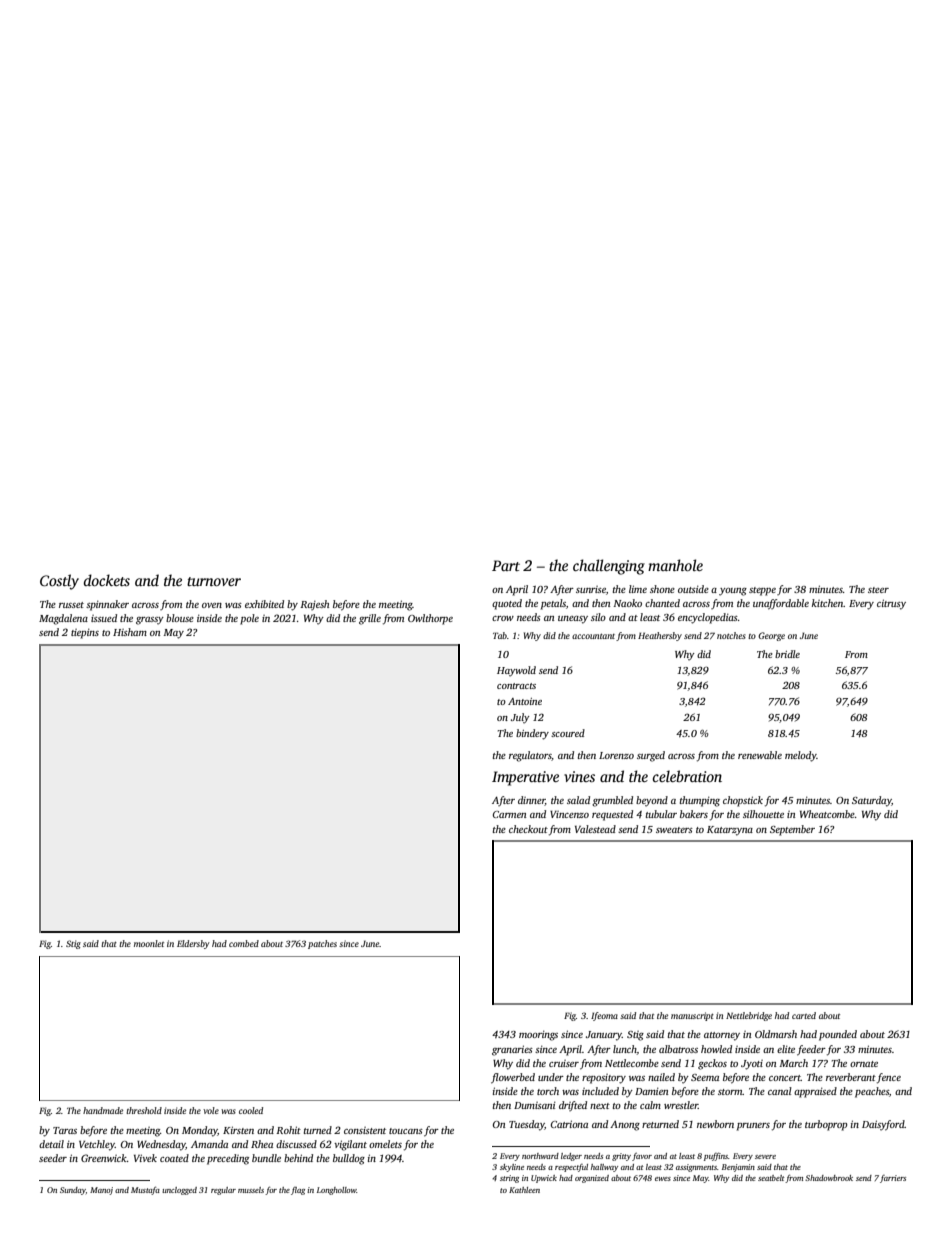  What do you see at coordinates (675, 565) in the document?
I see `manhole` at bounding box center [675, 565].
